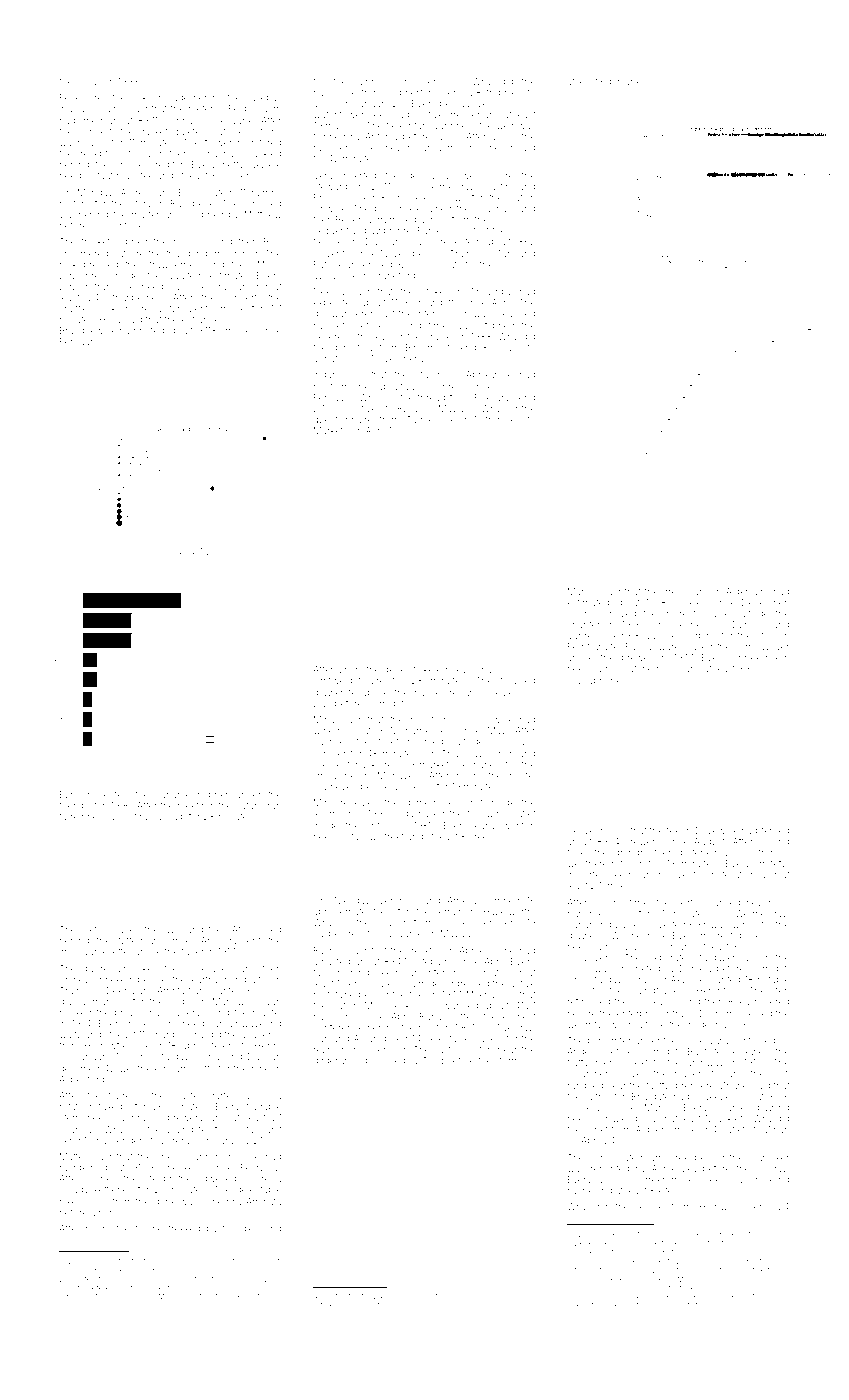 The width and height of the screenshot is (849, 1400). Describe the element at coordinates (583, 591) in the screenshot. I see `Manish` at that location.
